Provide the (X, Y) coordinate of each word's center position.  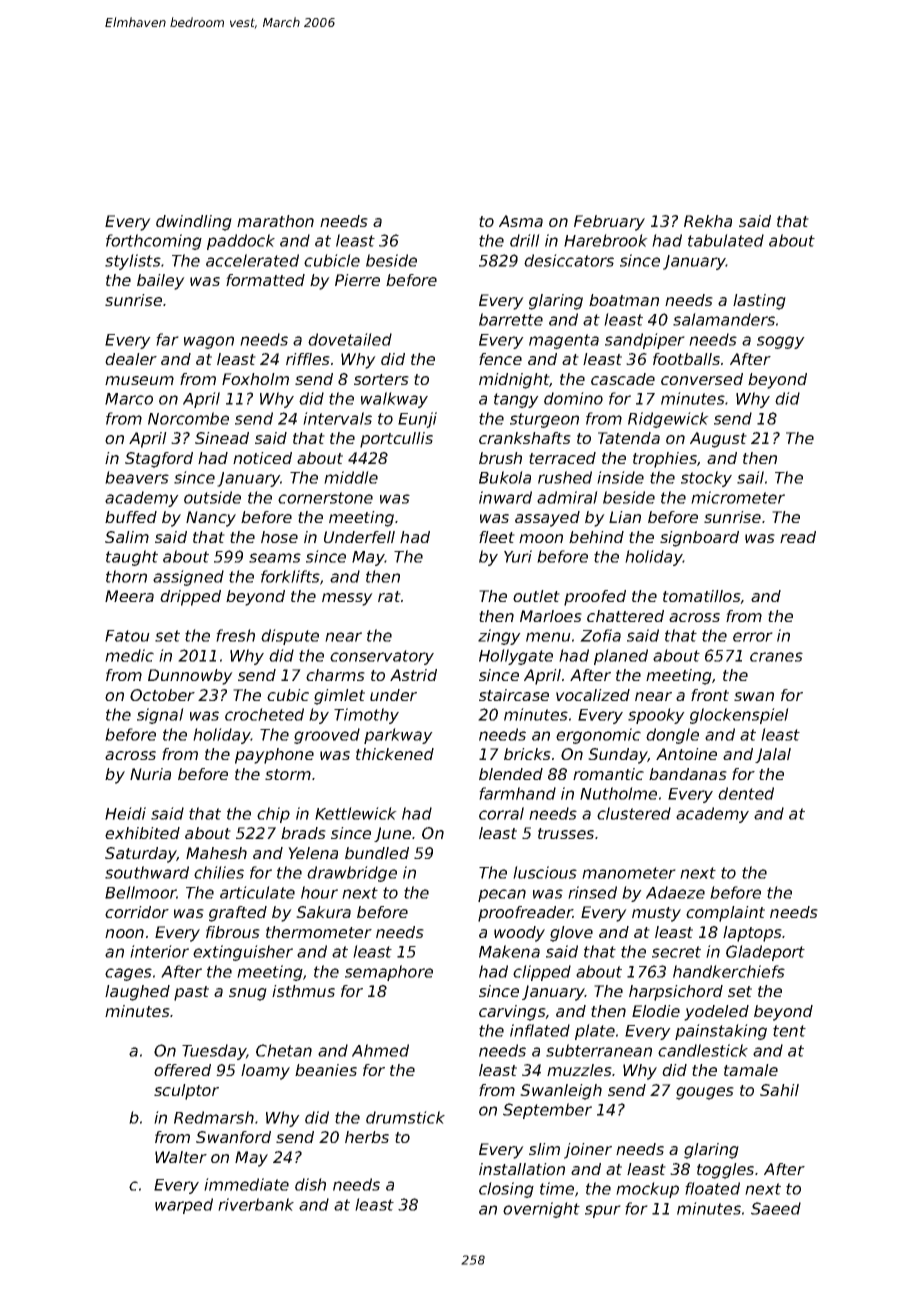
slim (544, 1149)
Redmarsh (214, 1117)
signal (160, 716)
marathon (275, 221)
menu (548, 637)
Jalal (773, 755)
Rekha (708, 221)
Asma (521, 221)
